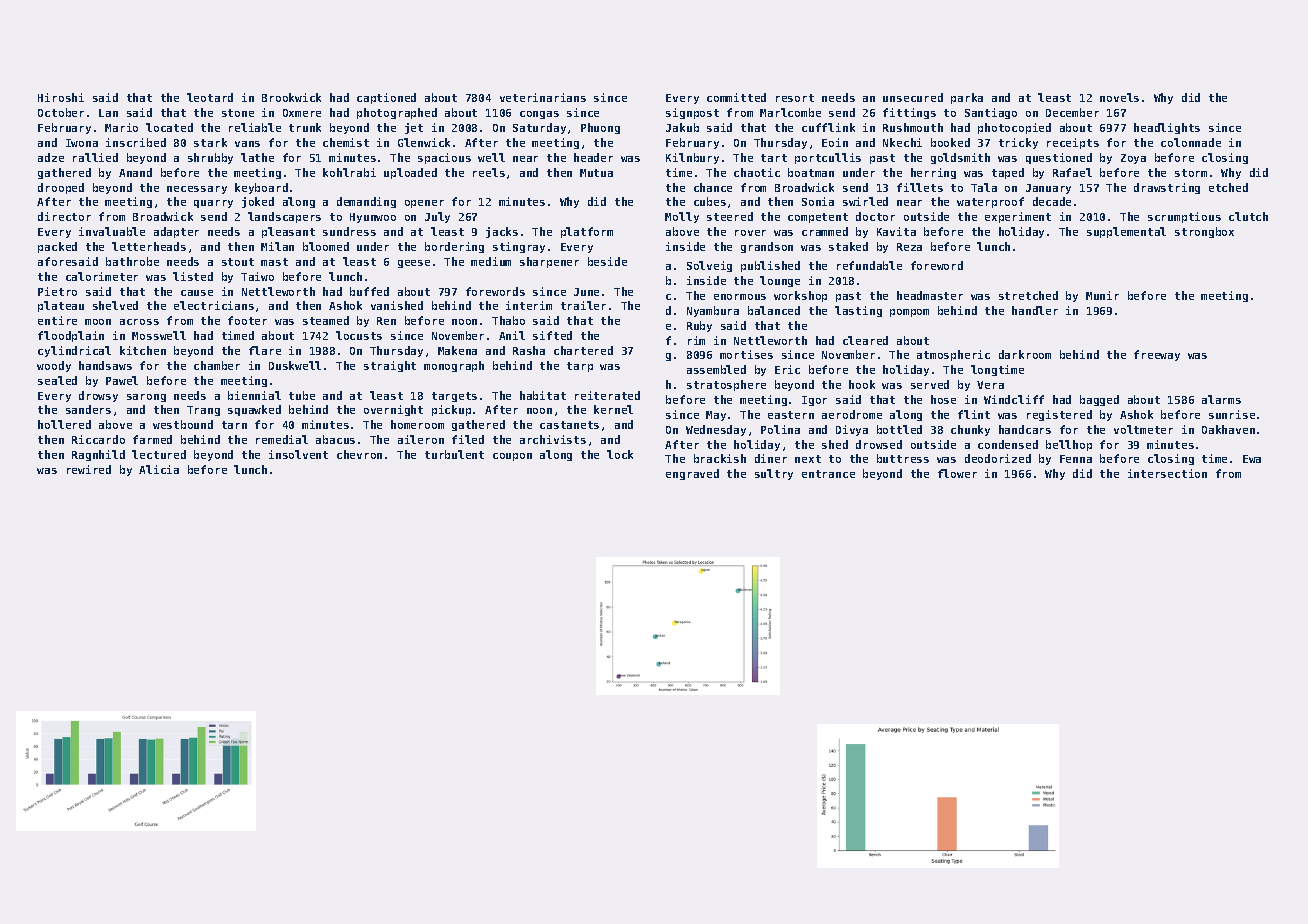 The height and width of the screenshot is (924, 1308). What do you see at coordinates (1035, 310) in the screenshot?
I see `handler` at bounding box center [1035, 310].
